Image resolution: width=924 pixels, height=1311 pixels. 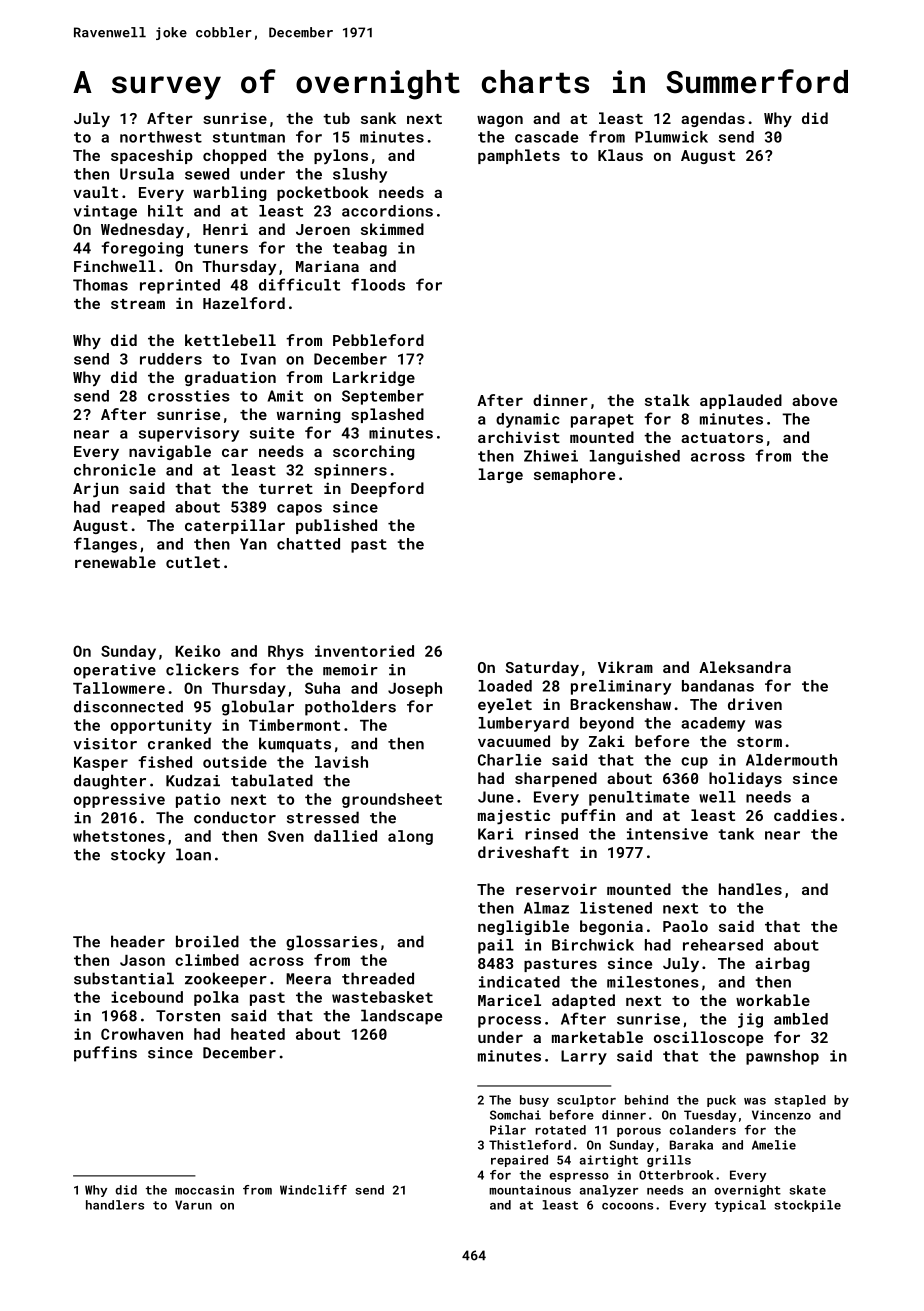 I want to click on ambled, so click(x=801, y=1019).
